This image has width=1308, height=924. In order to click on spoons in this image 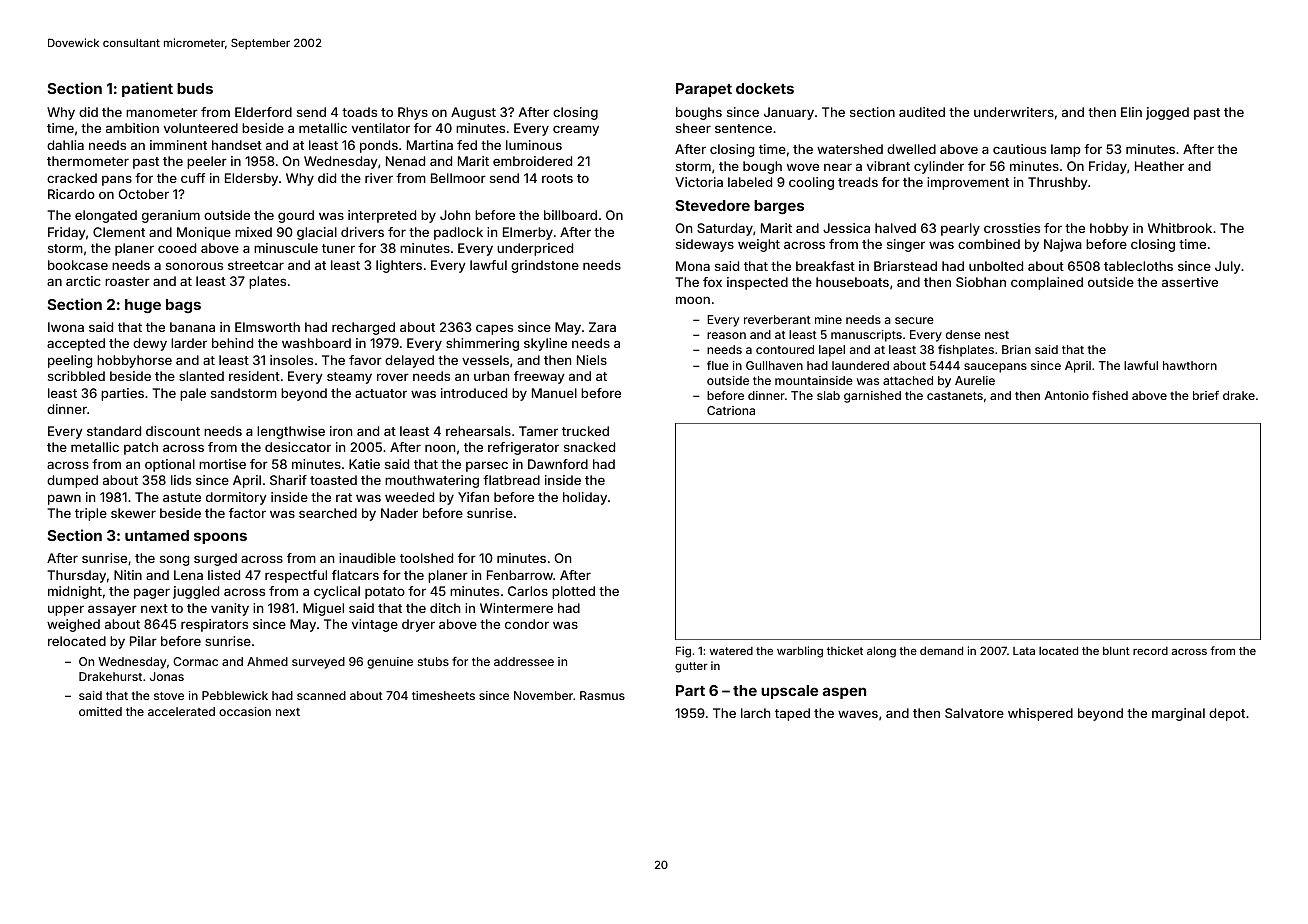, I will do `click(220, 538)`.
